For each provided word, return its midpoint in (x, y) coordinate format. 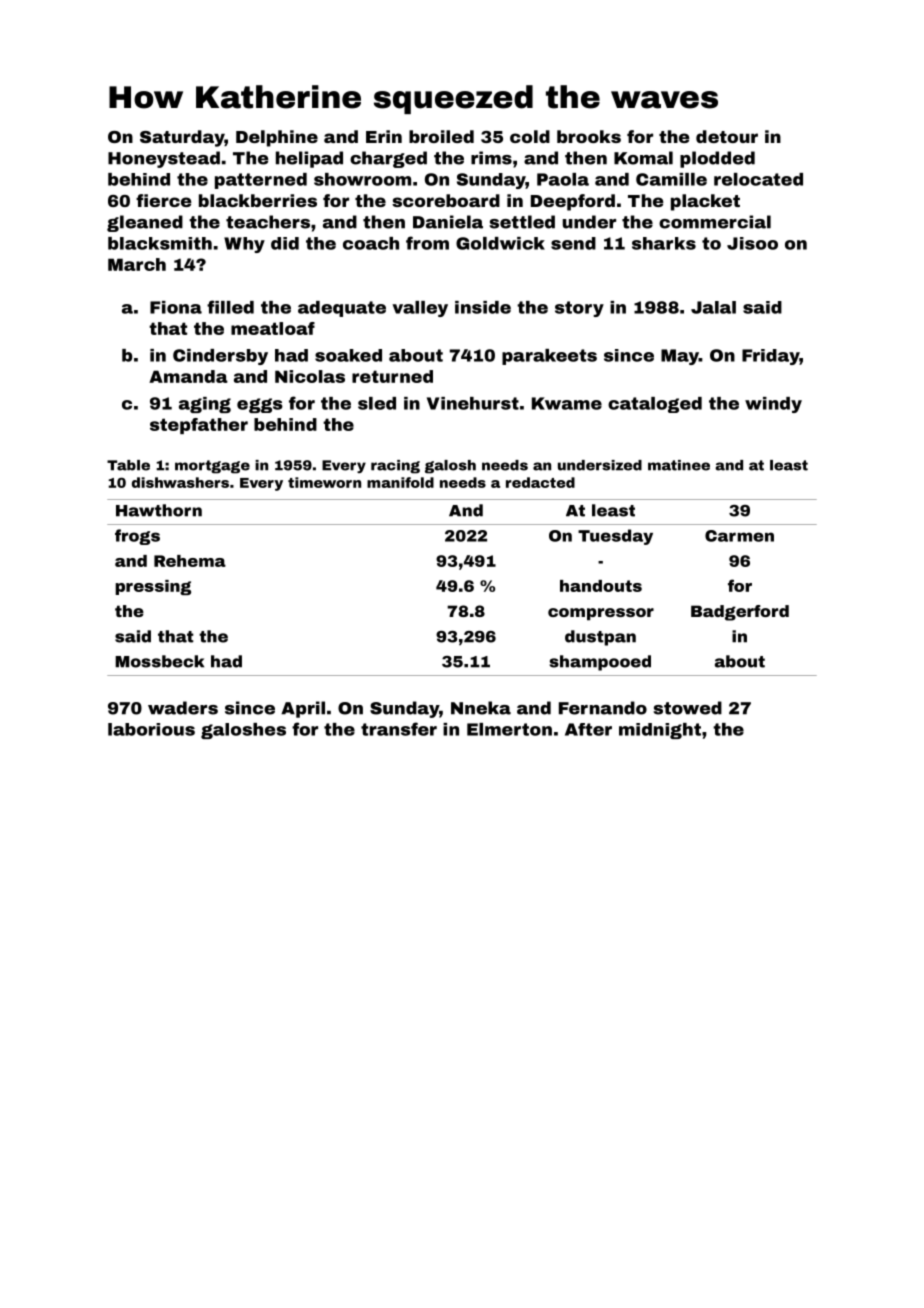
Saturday (182, 138)
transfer (399, 729)
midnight (660, 731)
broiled (441, 136)
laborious (151, 729)
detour (727, 136)
